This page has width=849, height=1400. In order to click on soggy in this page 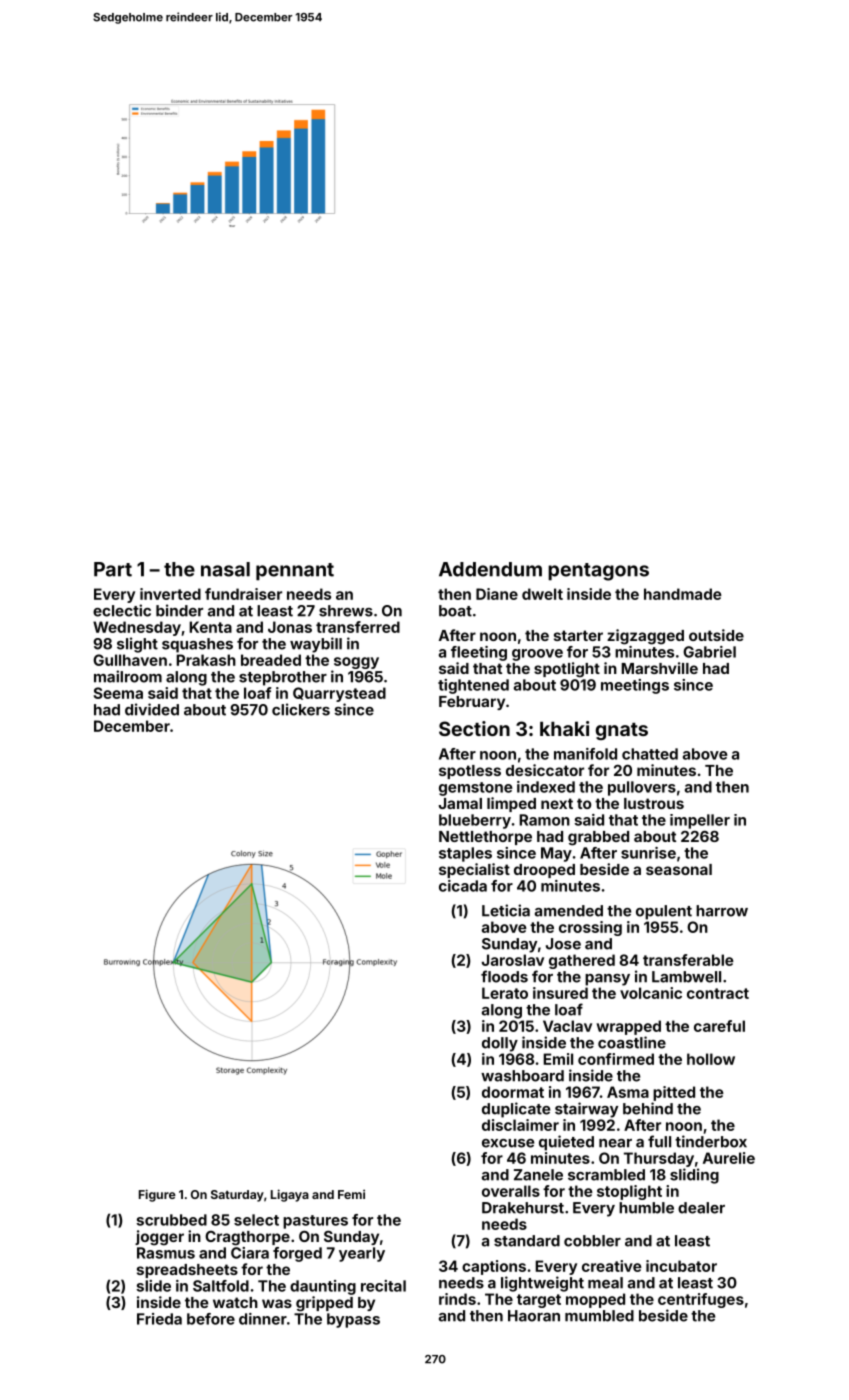, I will do `click(356, 663)`.
